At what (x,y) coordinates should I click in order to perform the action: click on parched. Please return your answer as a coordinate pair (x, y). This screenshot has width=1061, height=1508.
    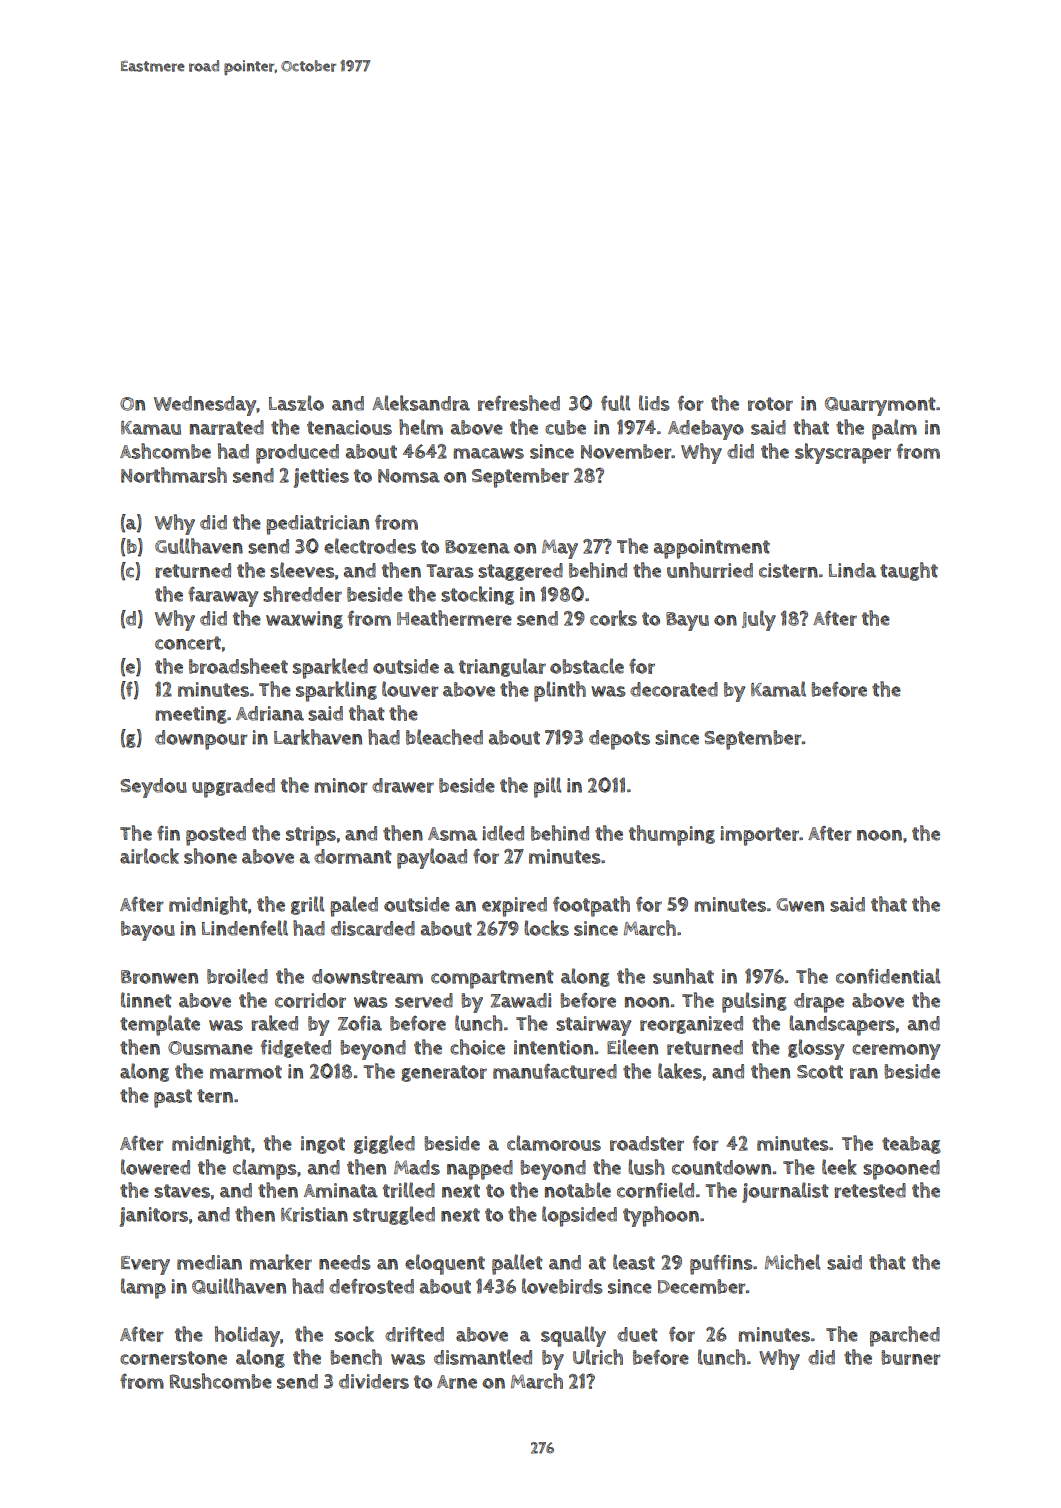
    Looking at the image, I should click on (905, 1336).
